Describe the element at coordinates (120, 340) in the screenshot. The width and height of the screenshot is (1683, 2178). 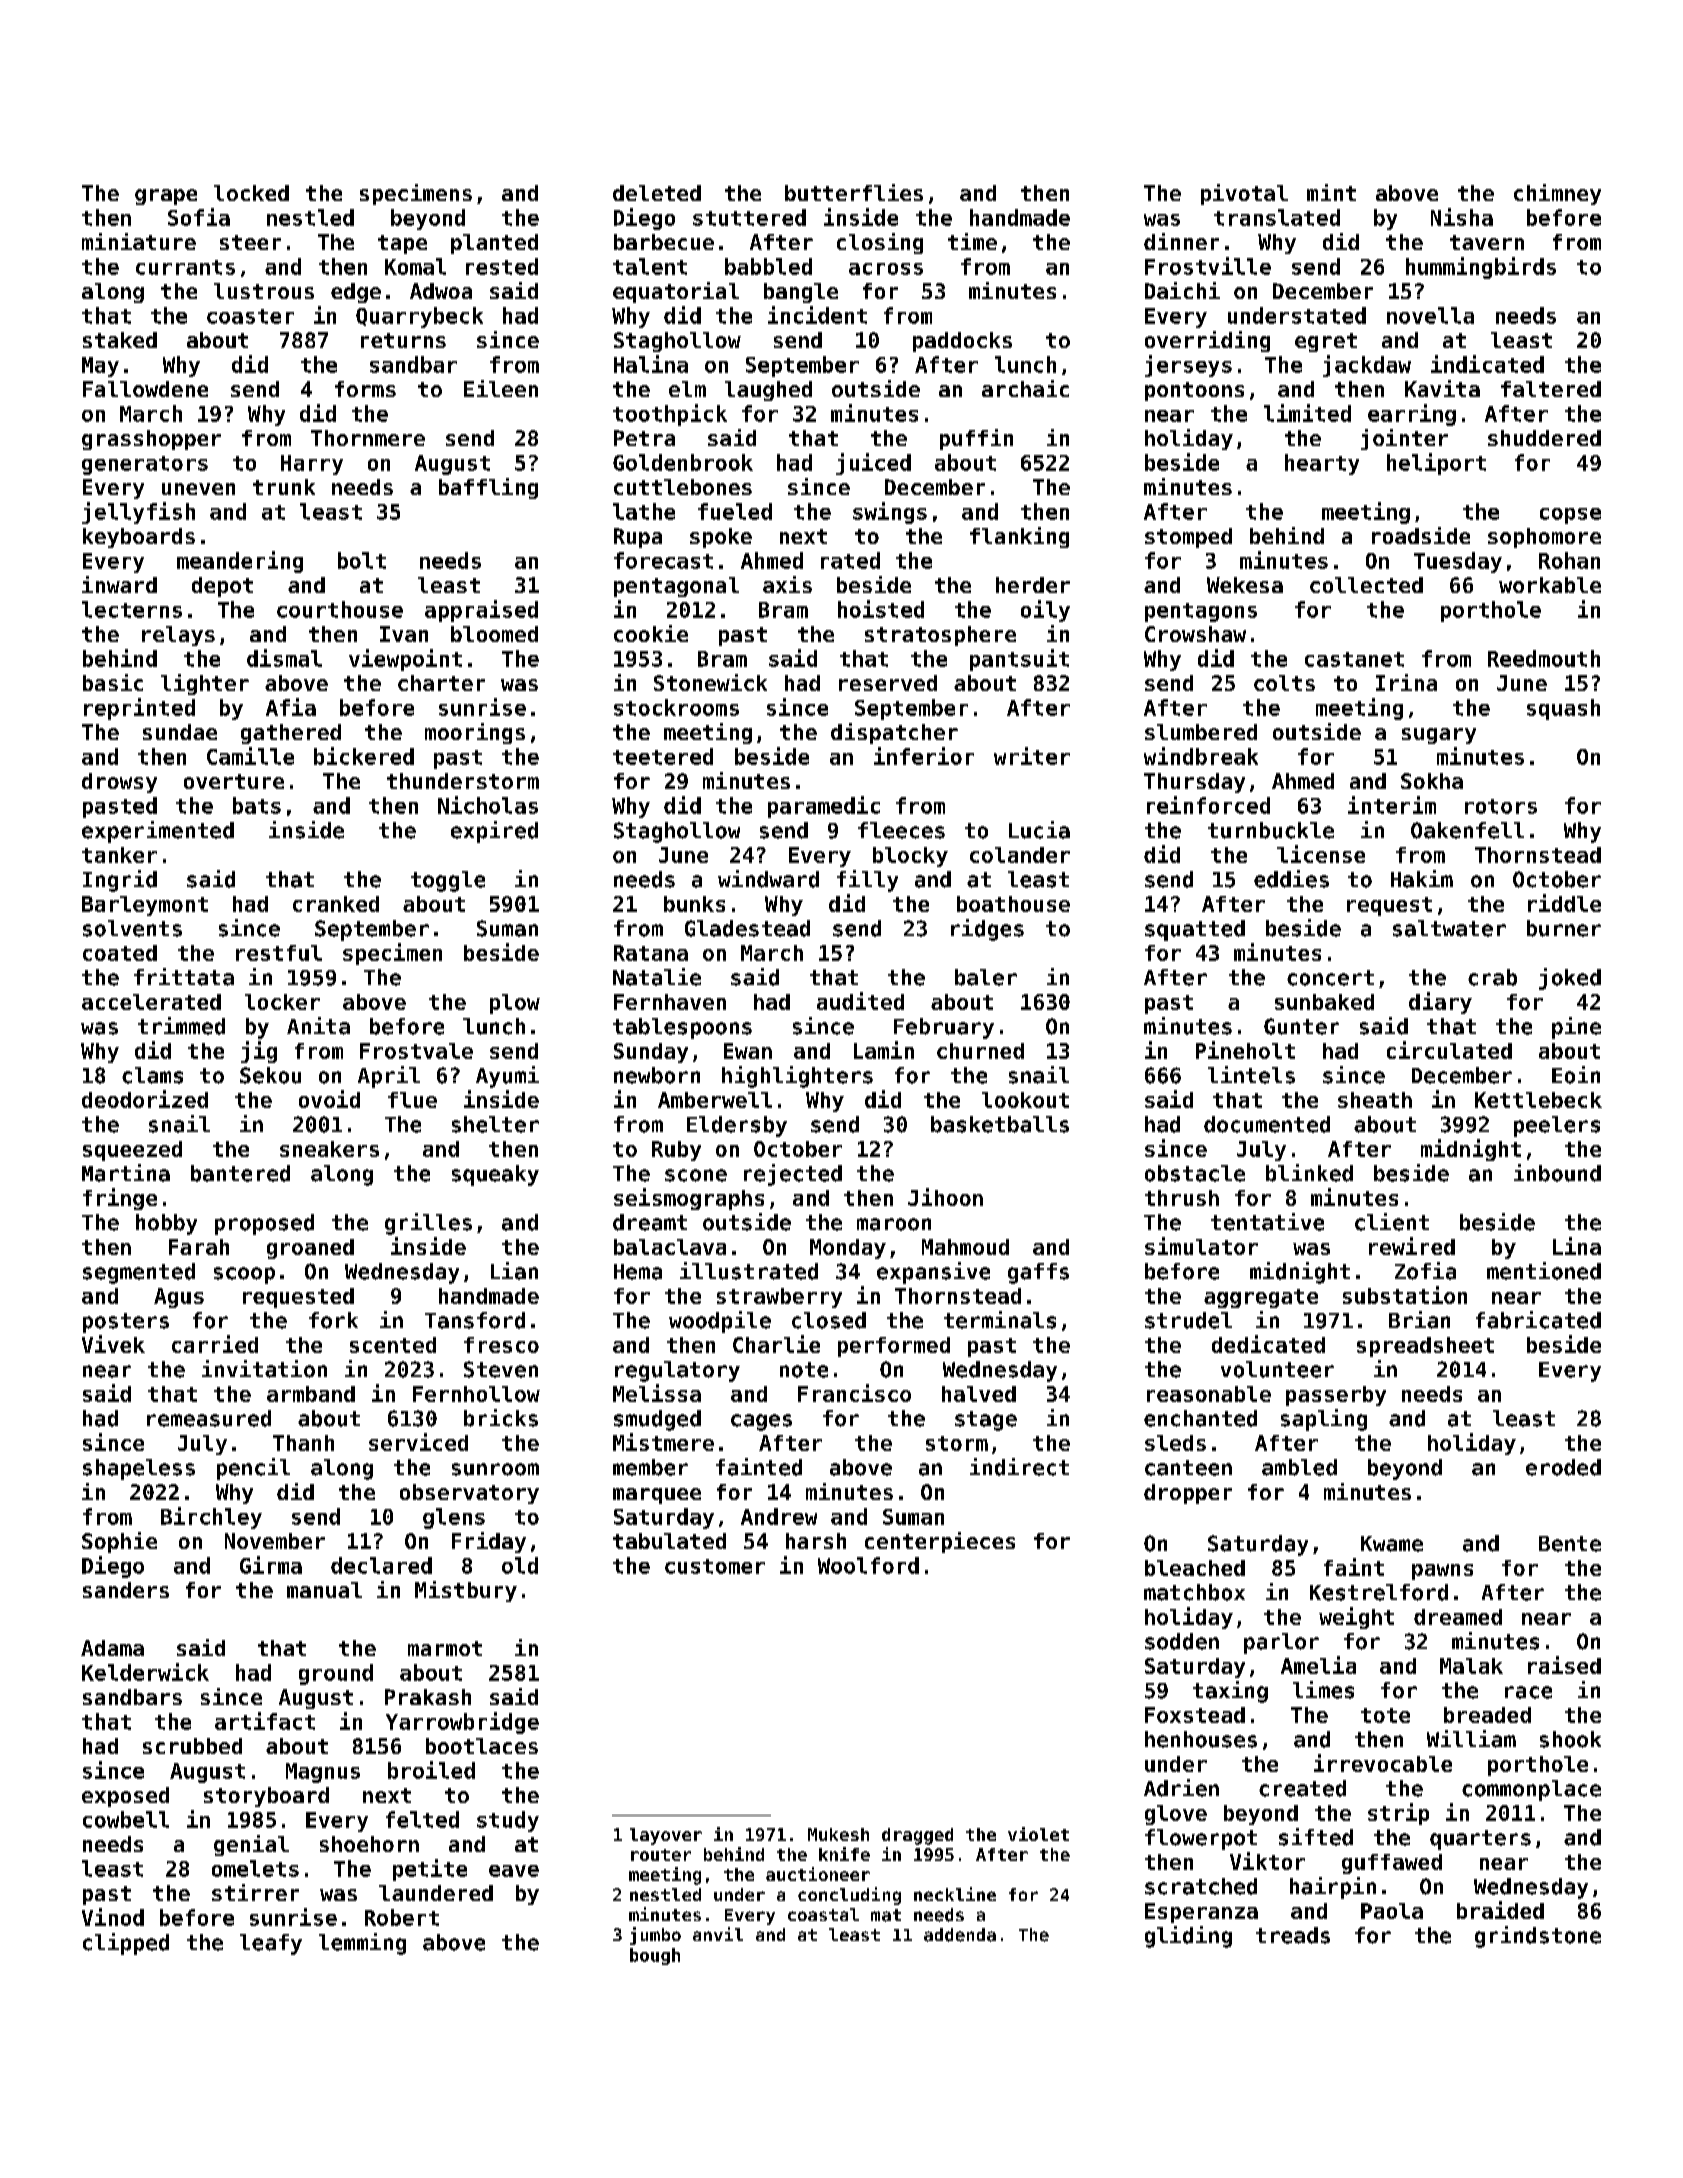
I see `staked` at that location.
